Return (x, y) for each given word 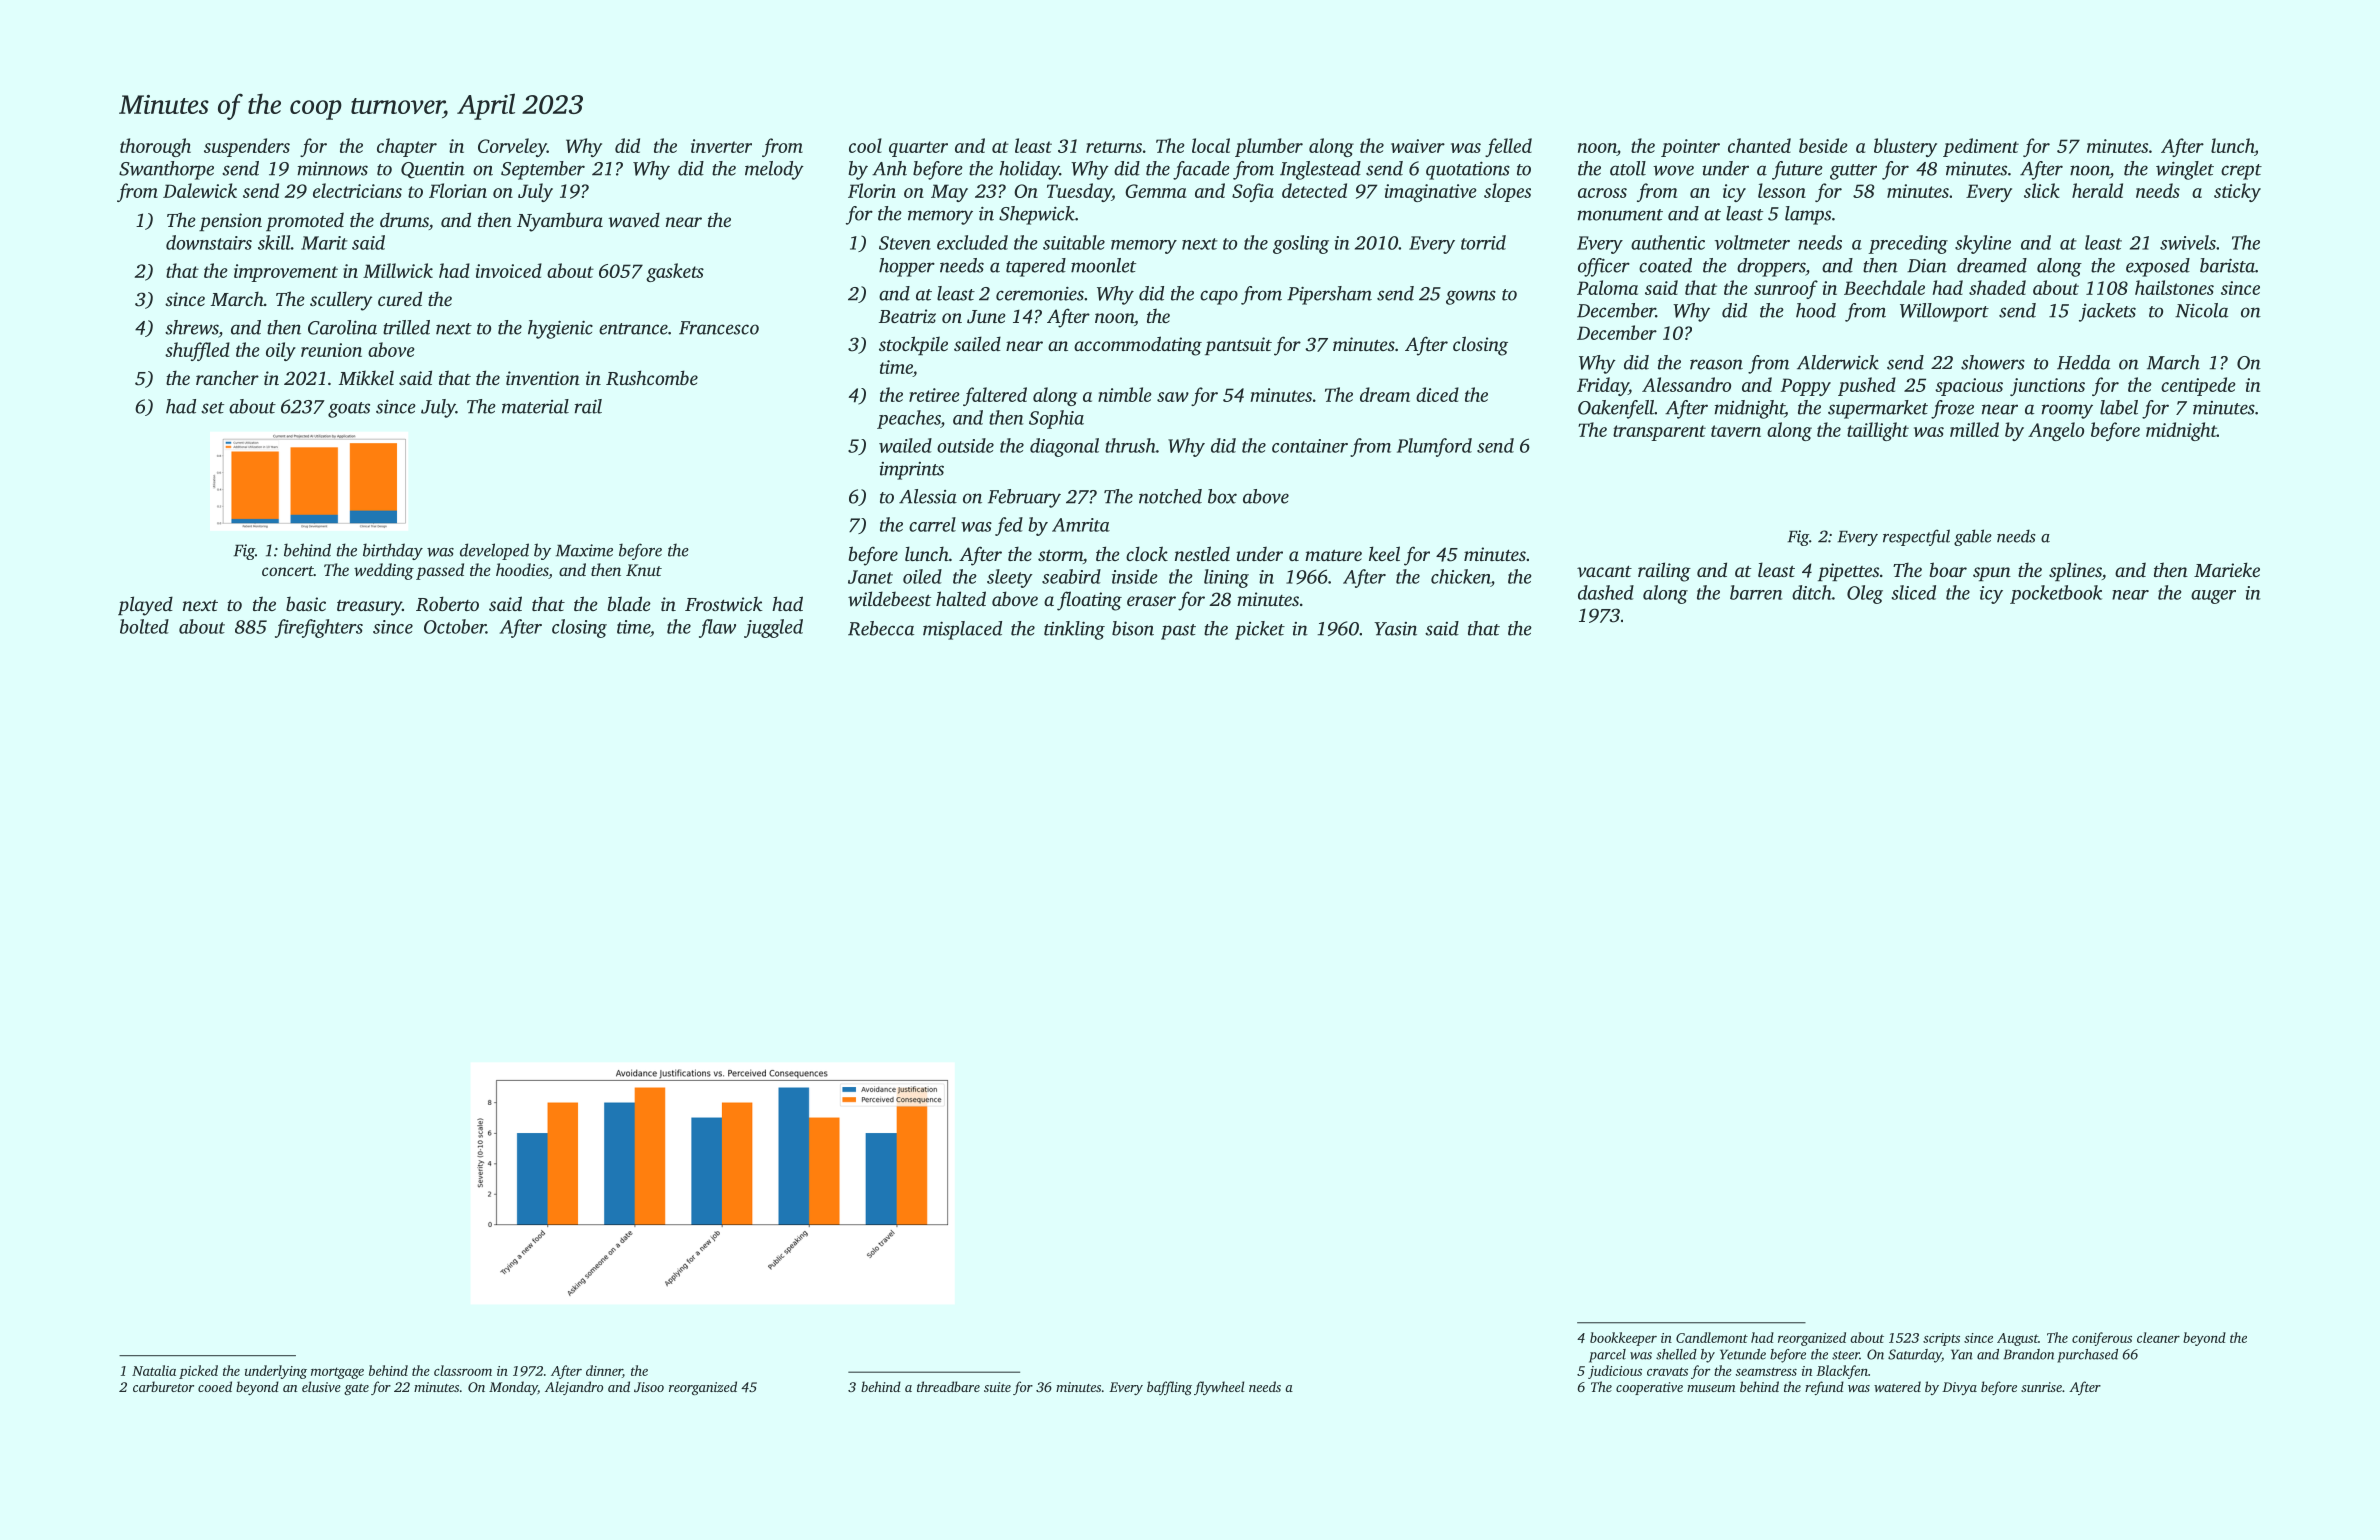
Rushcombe (652, 378)
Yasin (1395, 629)
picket (1260, 630)
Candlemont (1712, 1337)
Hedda (2083, 362)
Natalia (154, 1370)
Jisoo (649, 1387)
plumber (1269, 147)
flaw (717, 628)
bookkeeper (1623, 1339)
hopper (907, 267)
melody (774, 170)
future (1797, 170)
